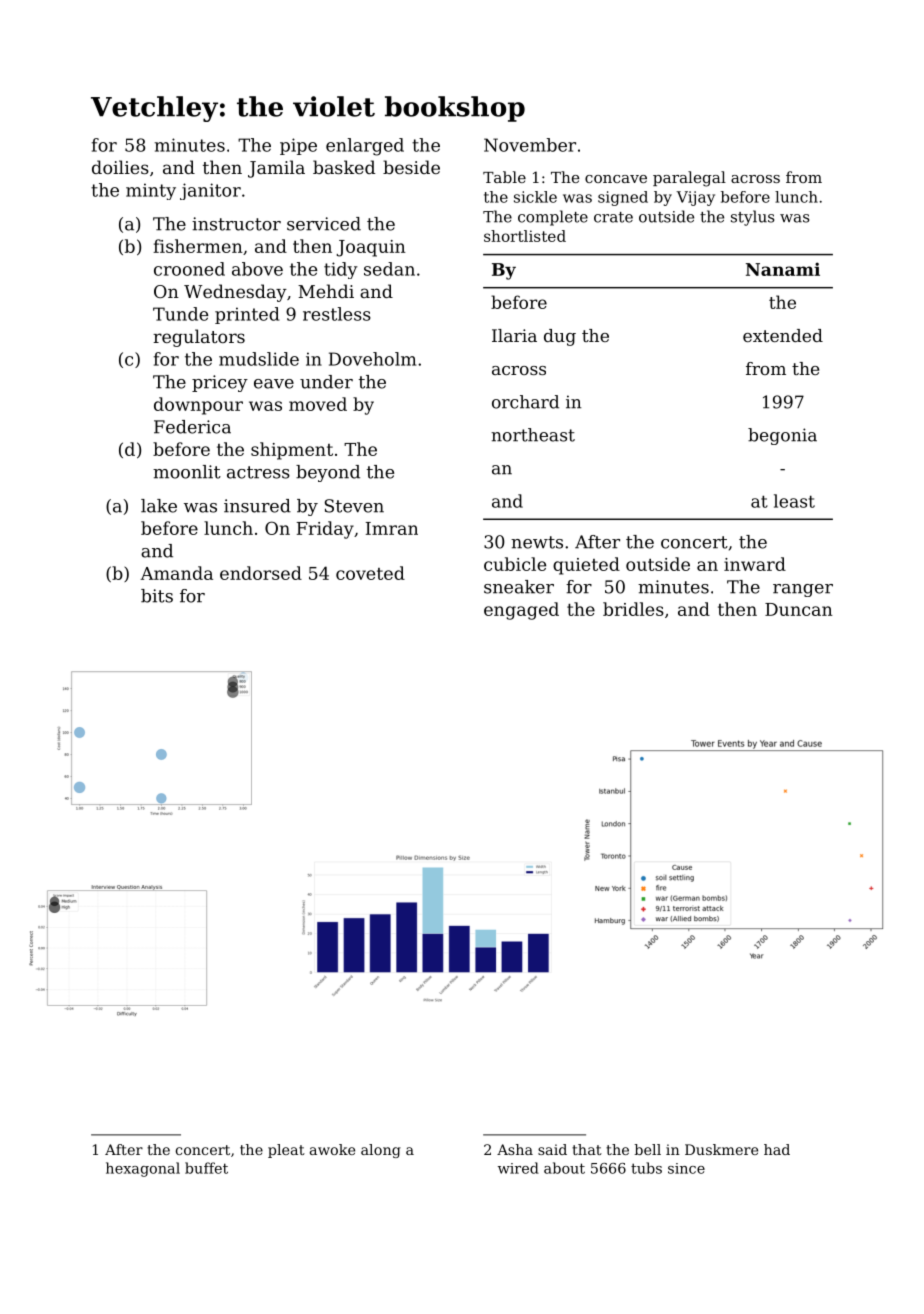 The image size is (924, 1314). Describe the element at coordinates (261, 573) in the screenshot. I see `endorsed` at that location.
